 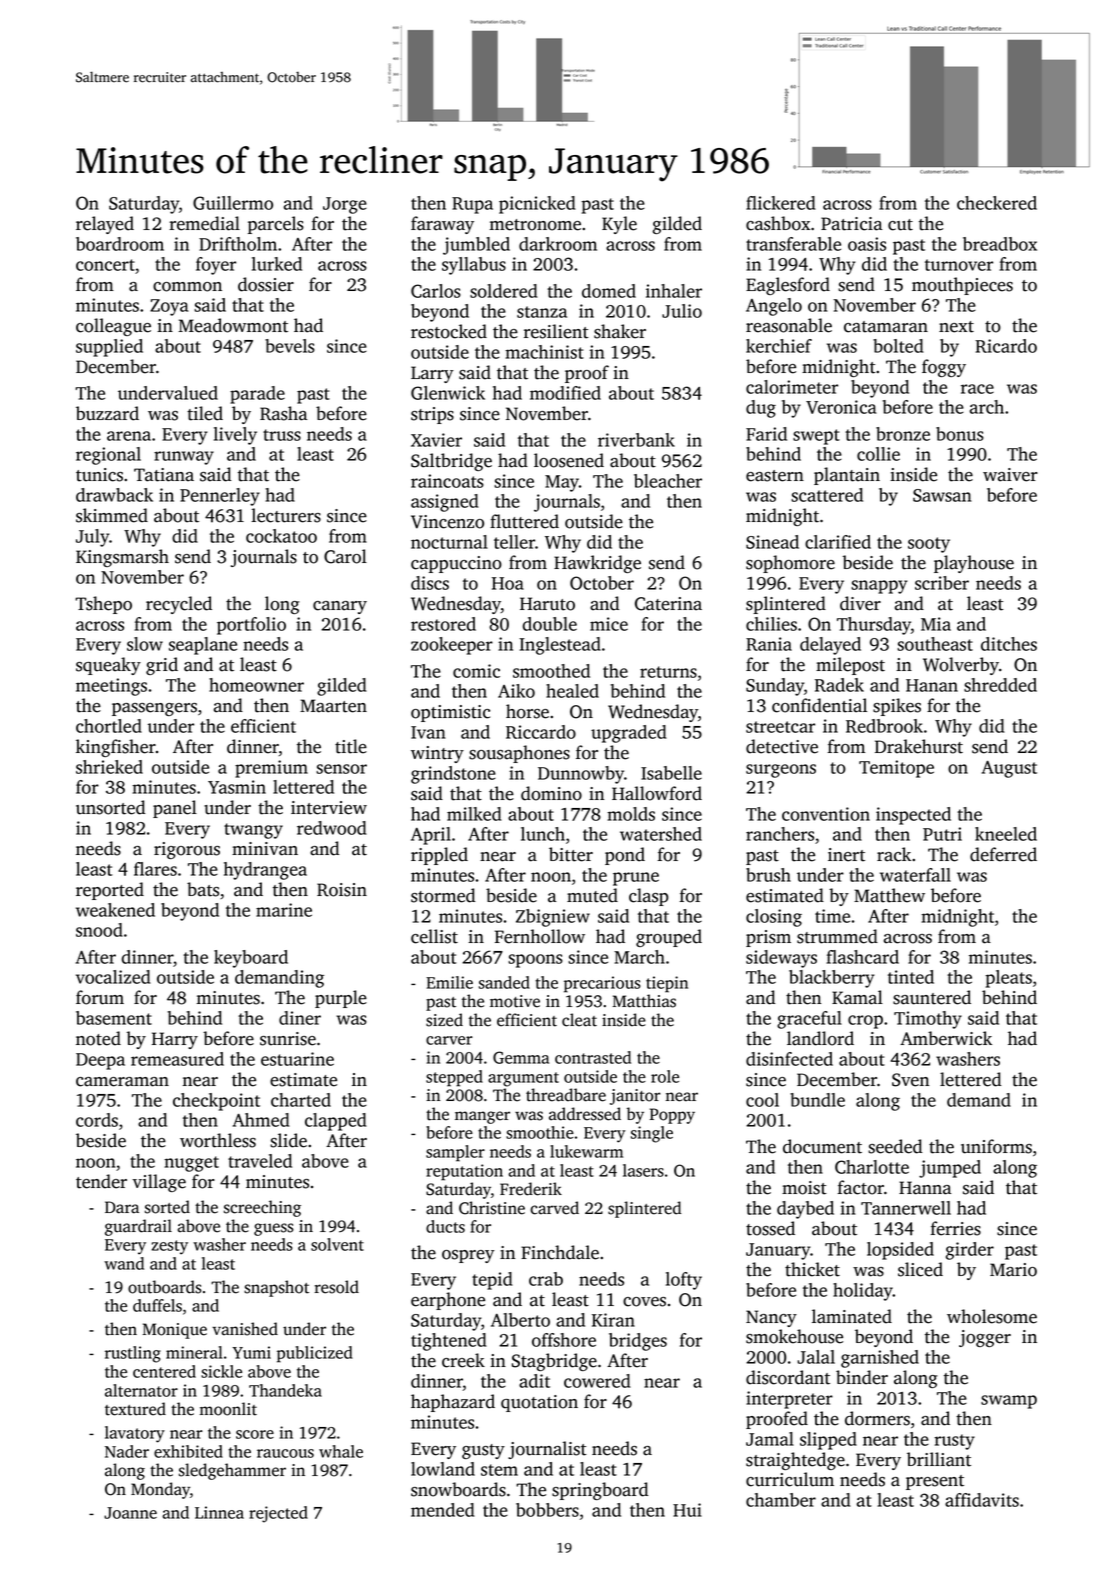 What do you see at coordinates (668, 672) in the page?
I see `returns` at bounding box center [668, 672].
